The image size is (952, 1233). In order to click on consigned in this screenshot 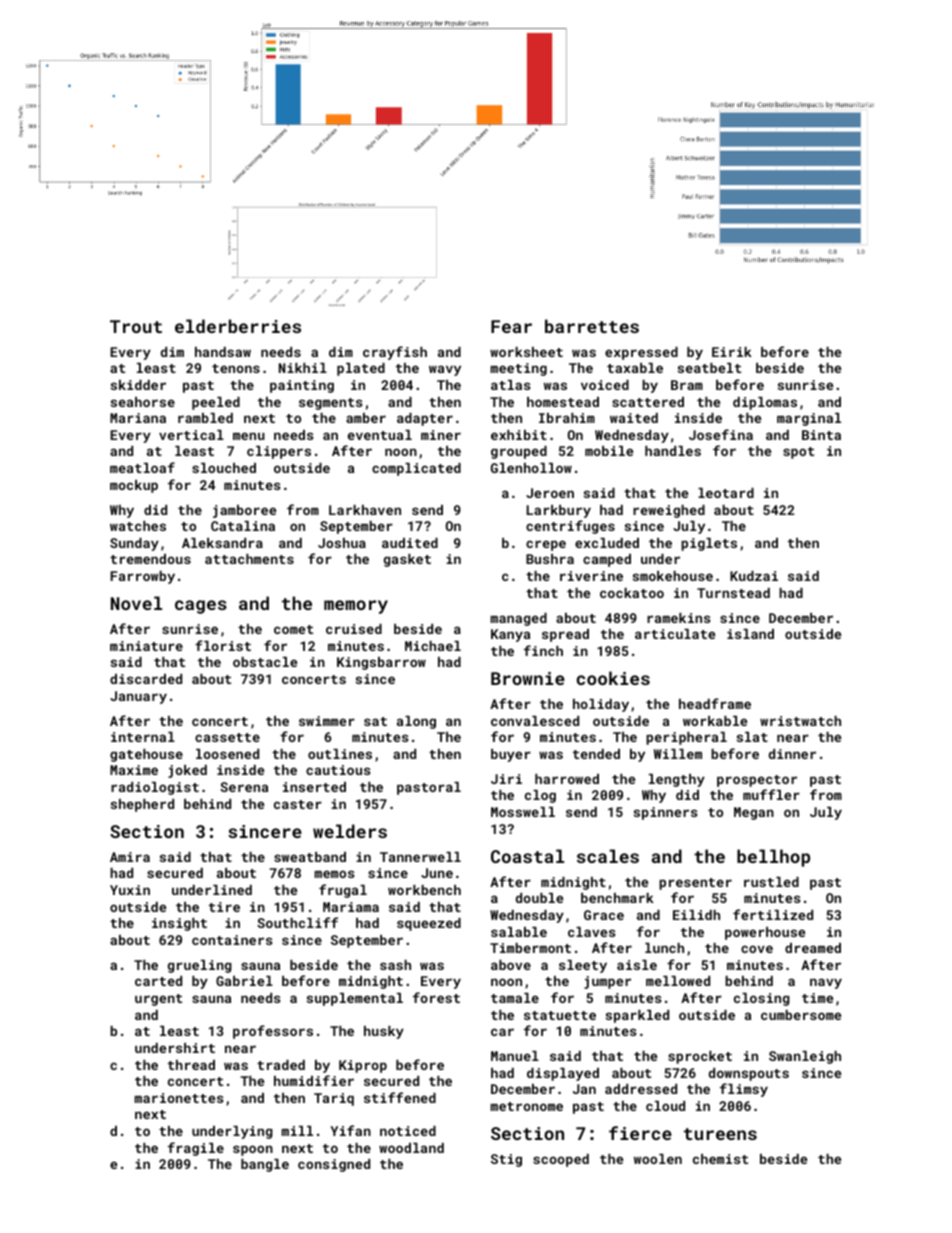, I will do `click(334, 1165)`.
